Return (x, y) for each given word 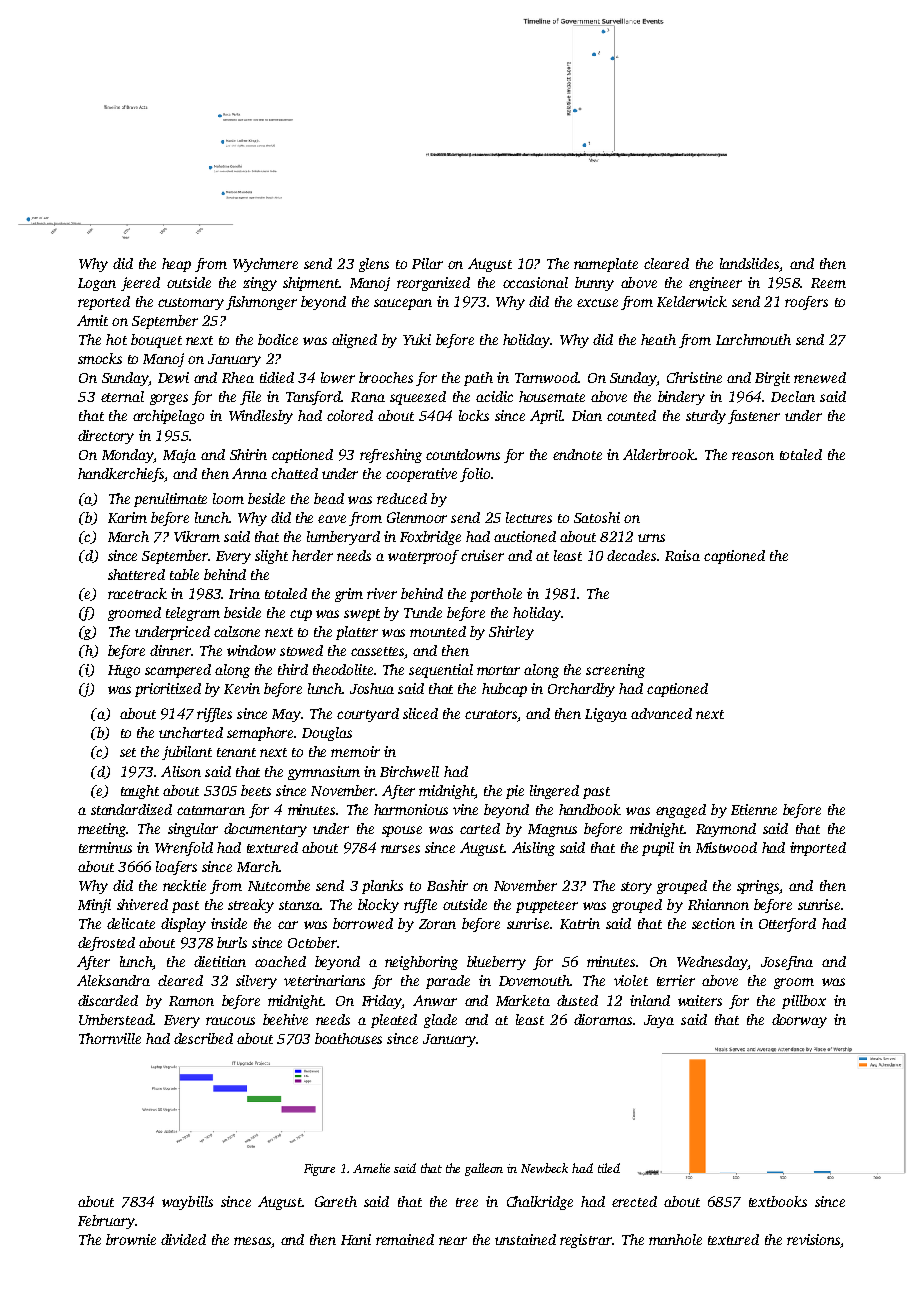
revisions (814, 1241)
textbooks (778, 1201)
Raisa (682, 555)
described (203, 1038)
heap (176, 265)
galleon (484, 1169)
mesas (252, 1241)
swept (362, 615)
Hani (356, 1239)
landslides (749, 263)
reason (753, 456)
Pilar (427, 263)
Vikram (197, 536)
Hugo (124, 671)
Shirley (511, 633)
